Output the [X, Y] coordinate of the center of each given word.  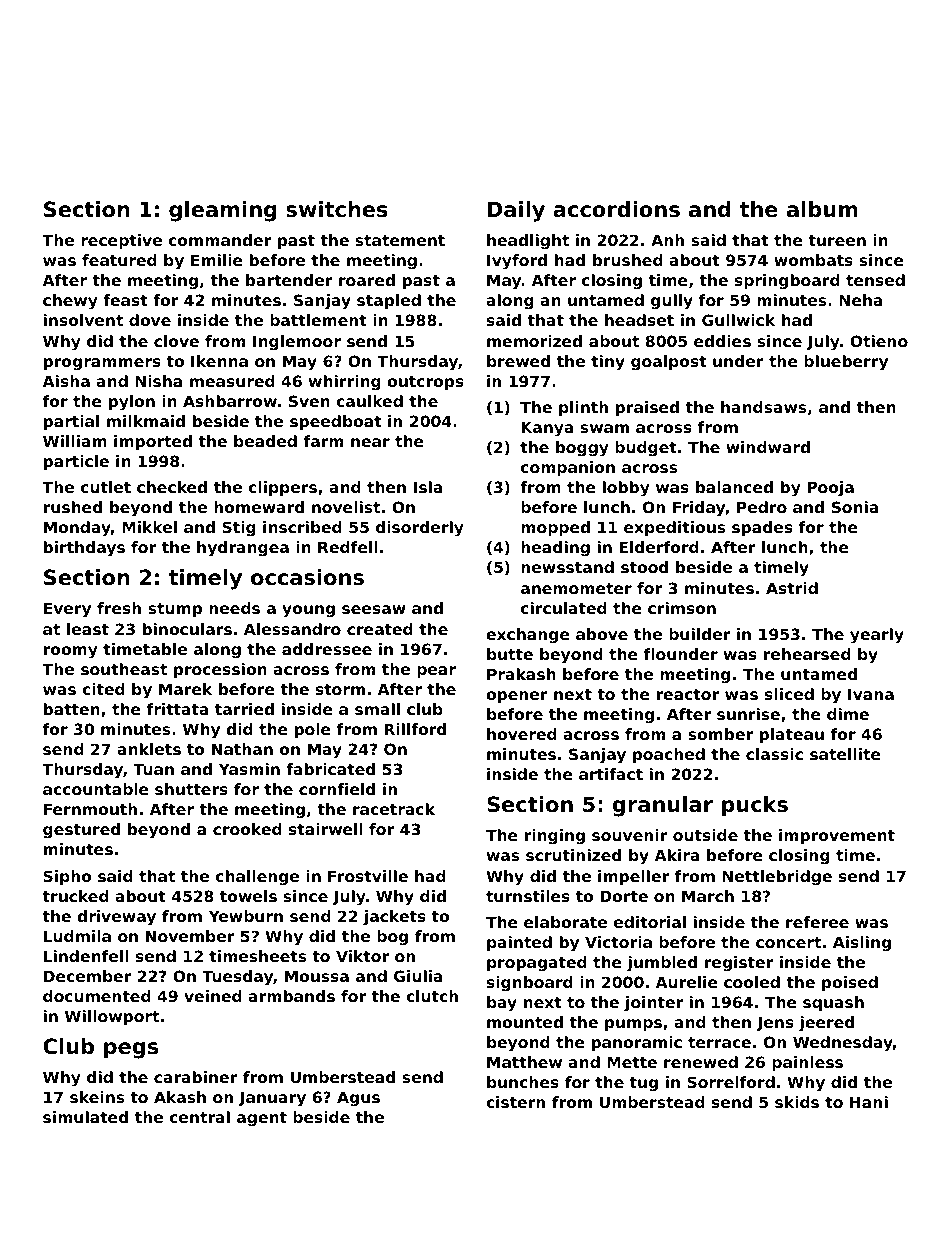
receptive [121, 241]
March [708, 896]
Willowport [112, 1017]
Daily [516, 211]
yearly [877, 636]
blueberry [846, 363]
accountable [96, 789]
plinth [583, 408]
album [822, 209]
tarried [244, 709]
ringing [555, 837]
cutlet [106, 487]
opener [517, 697]
